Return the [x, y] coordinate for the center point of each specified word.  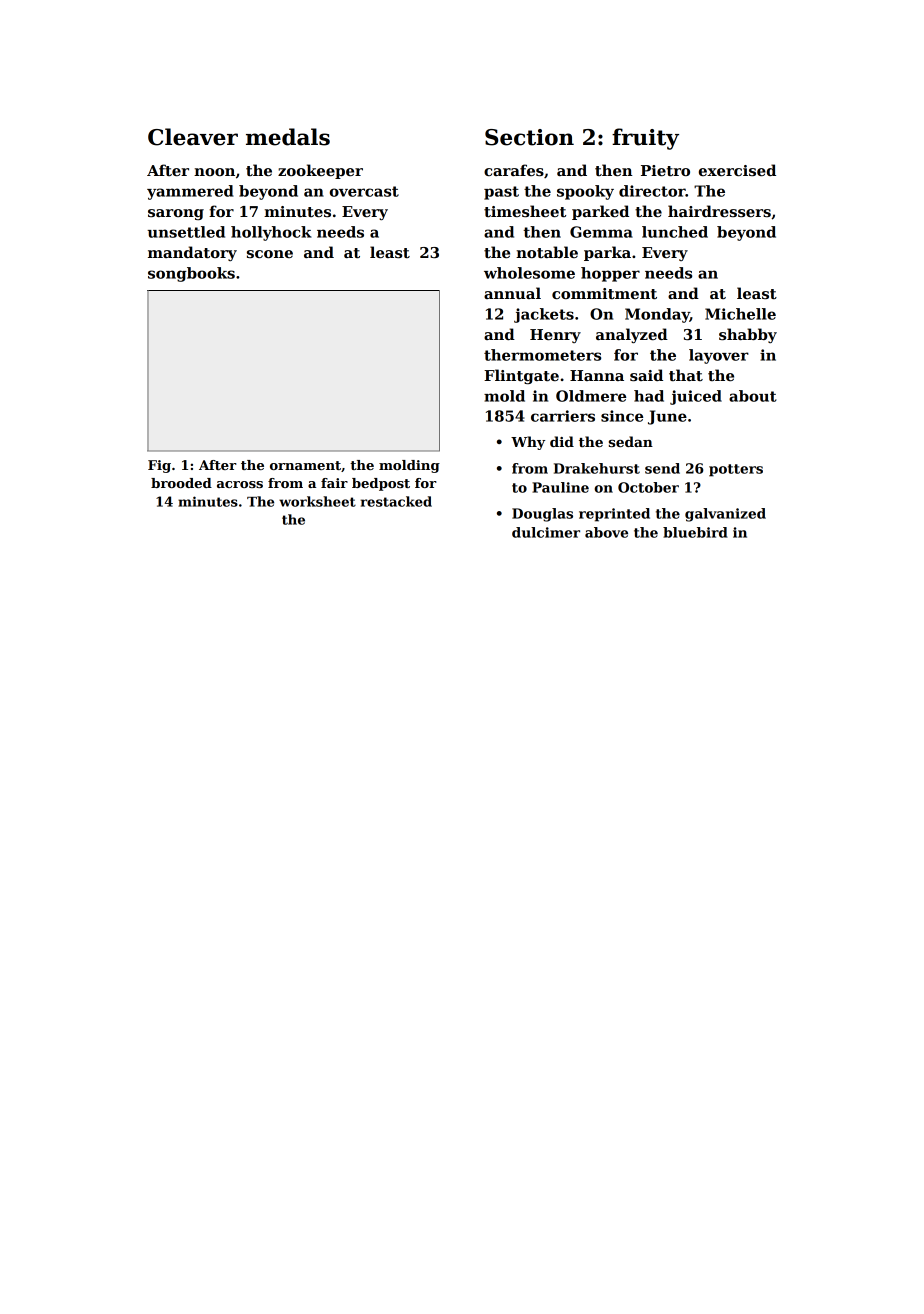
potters [736, 470]
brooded [181, 483]
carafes [514, 170]
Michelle [740, 314]
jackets [544, 315]
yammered [190, 192]
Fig [159, 466]
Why [528, 443]
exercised [737, 170]
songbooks [191, 274]
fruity [645, 139]
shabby [748, 335]
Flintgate [521, 376]
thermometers [542, 355]
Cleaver [193, 137]
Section [529, 137]
